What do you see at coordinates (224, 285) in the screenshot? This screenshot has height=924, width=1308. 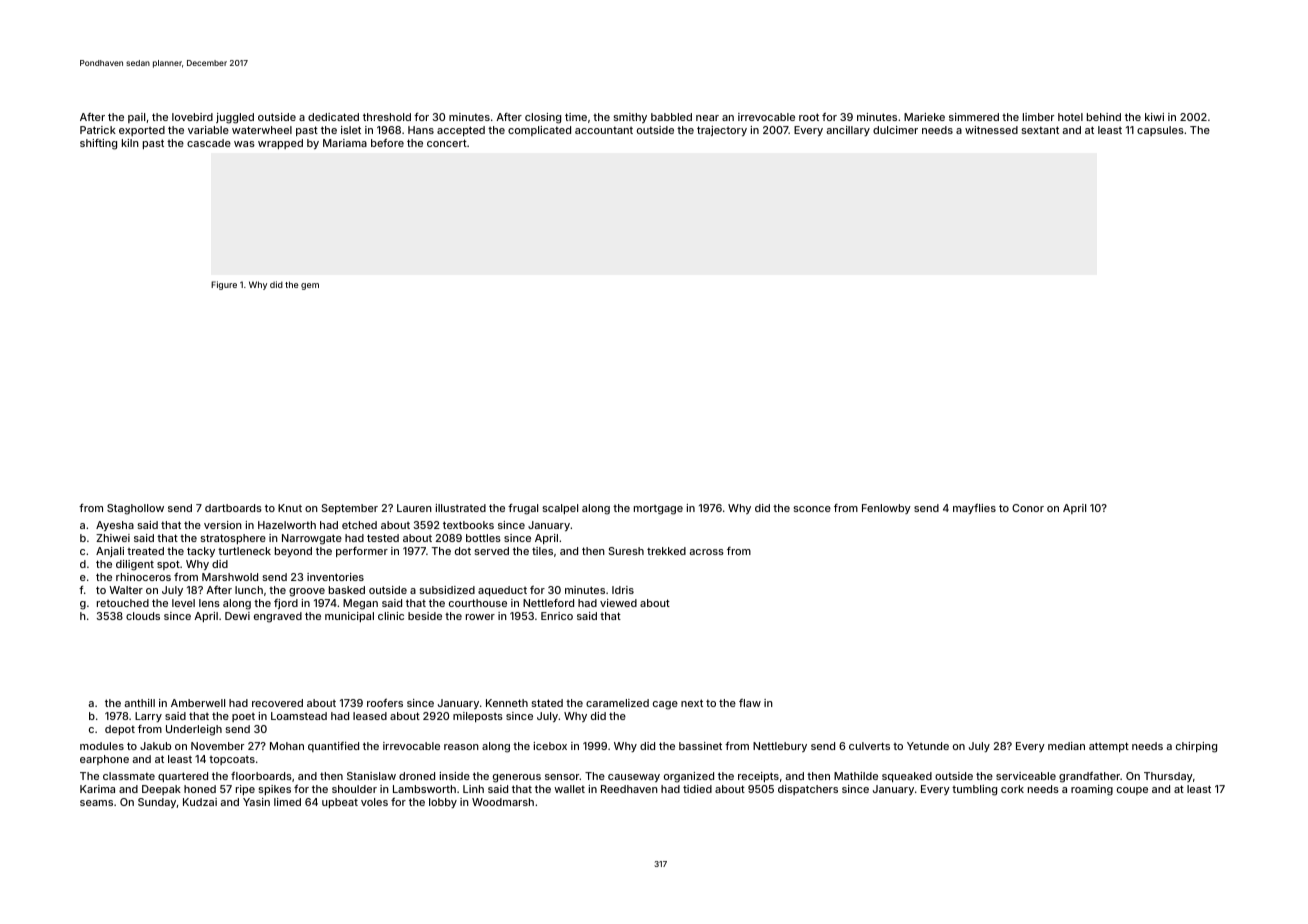 I see `Figure` at bounding box center [224, 285].
